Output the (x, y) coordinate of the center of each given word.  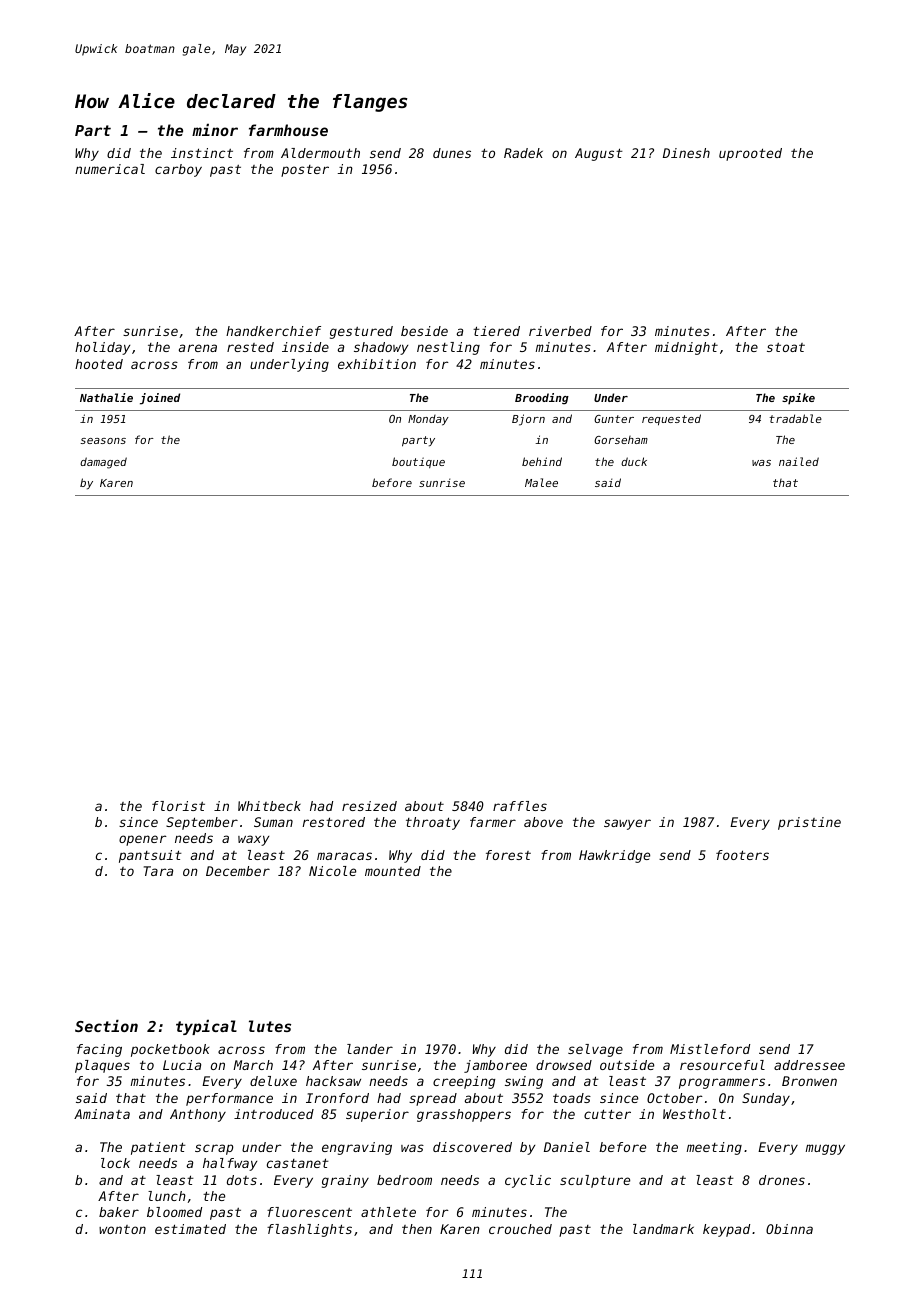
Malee (541, 482)
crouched (520, 1229)
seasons (103, 441)
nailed (799, 461)
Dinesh (686, 153)
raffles (520, 806)
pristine (809, 823)
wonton (122, 1229)
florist (178, 806)
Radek (523, 153)
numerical (110, 169)
